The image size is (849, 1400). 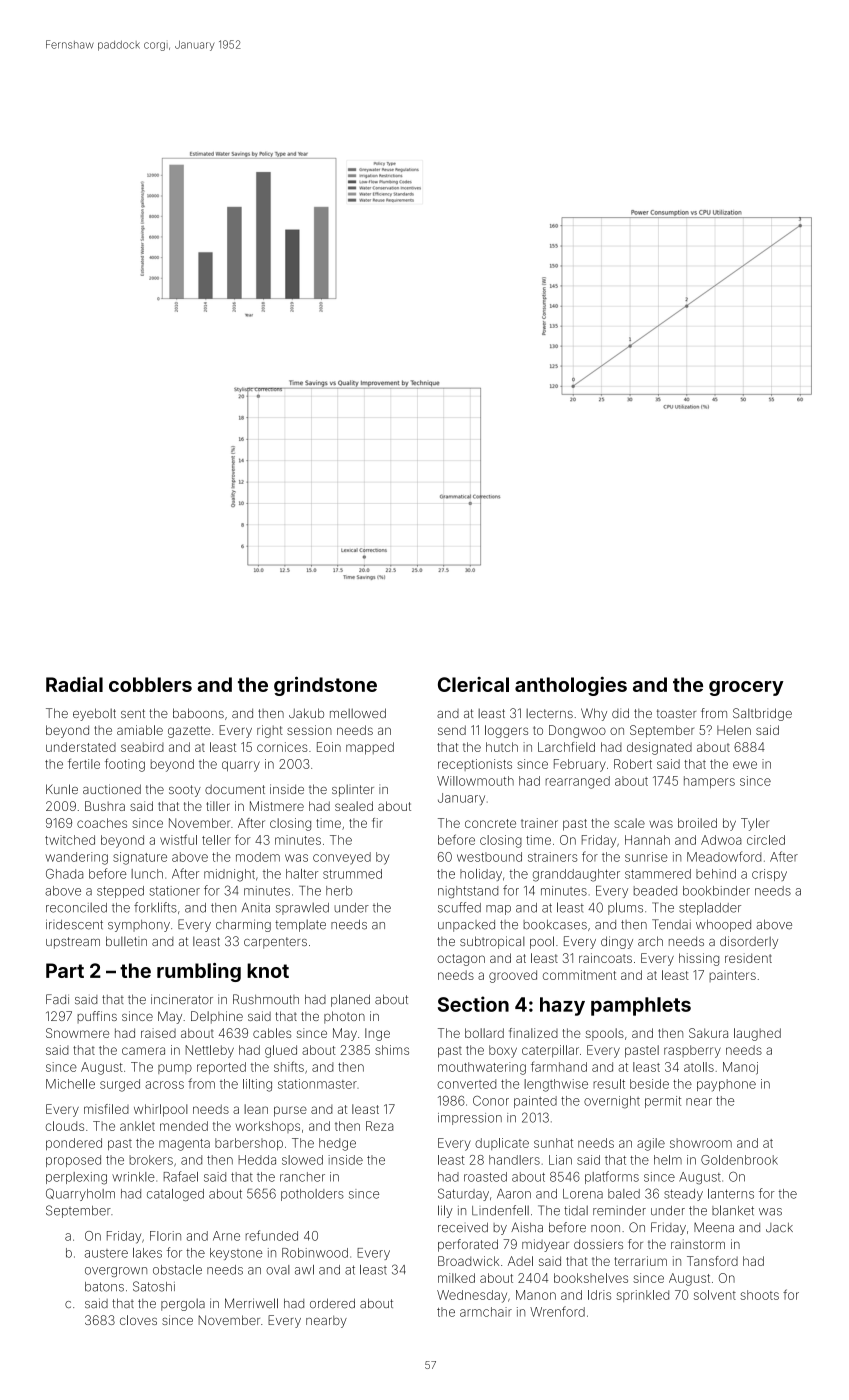 I want to click on baboons, so click(x=198, y=713).
